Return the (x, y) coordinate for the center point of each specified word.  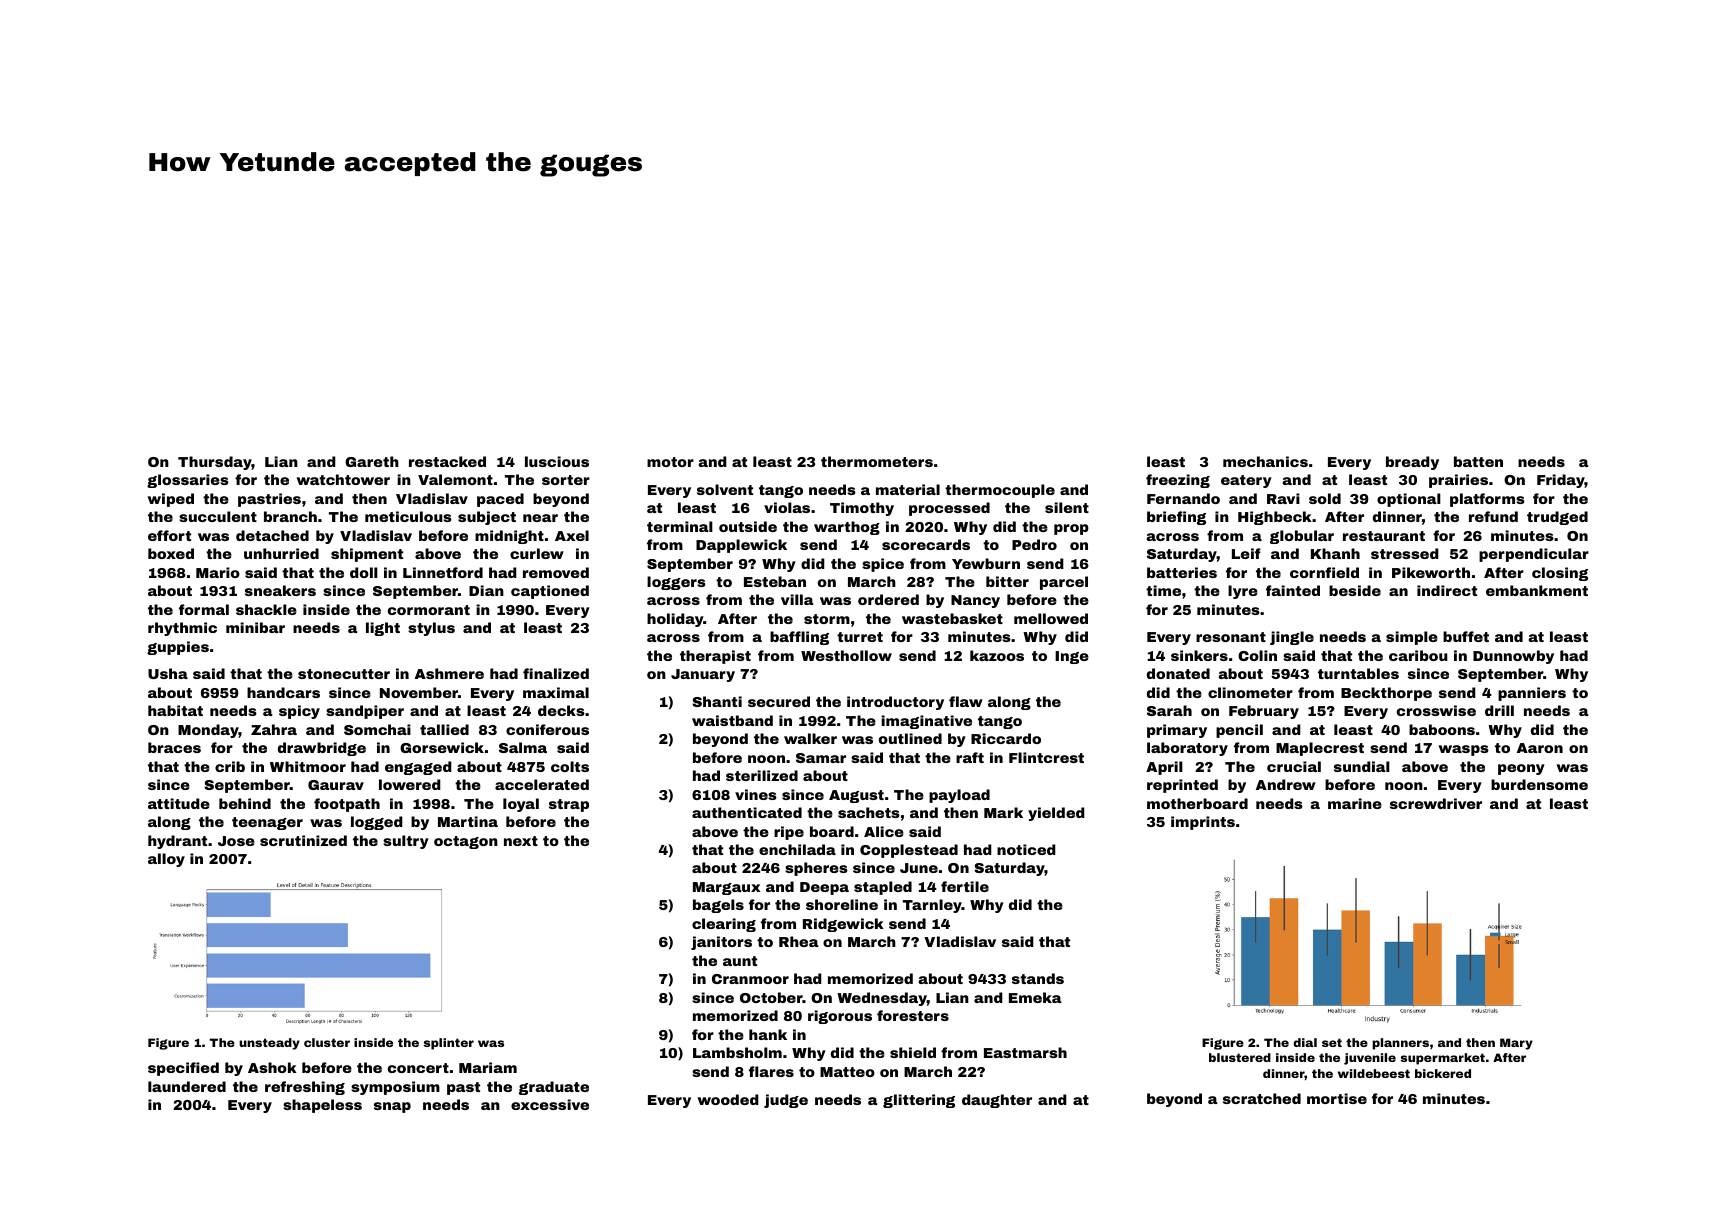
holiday (675, 620)
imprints (1203, 823)
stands (1038, 978)
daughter (997, 1101)
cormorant (429, 610)
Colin (1257, 655)
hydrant (177, 842)
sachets (869, 812)
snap (392, 1107)
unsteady (269, 1044)
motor (670, 462)
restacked (447, 461)
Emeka (1035, 997)
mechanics (1265, 461)
